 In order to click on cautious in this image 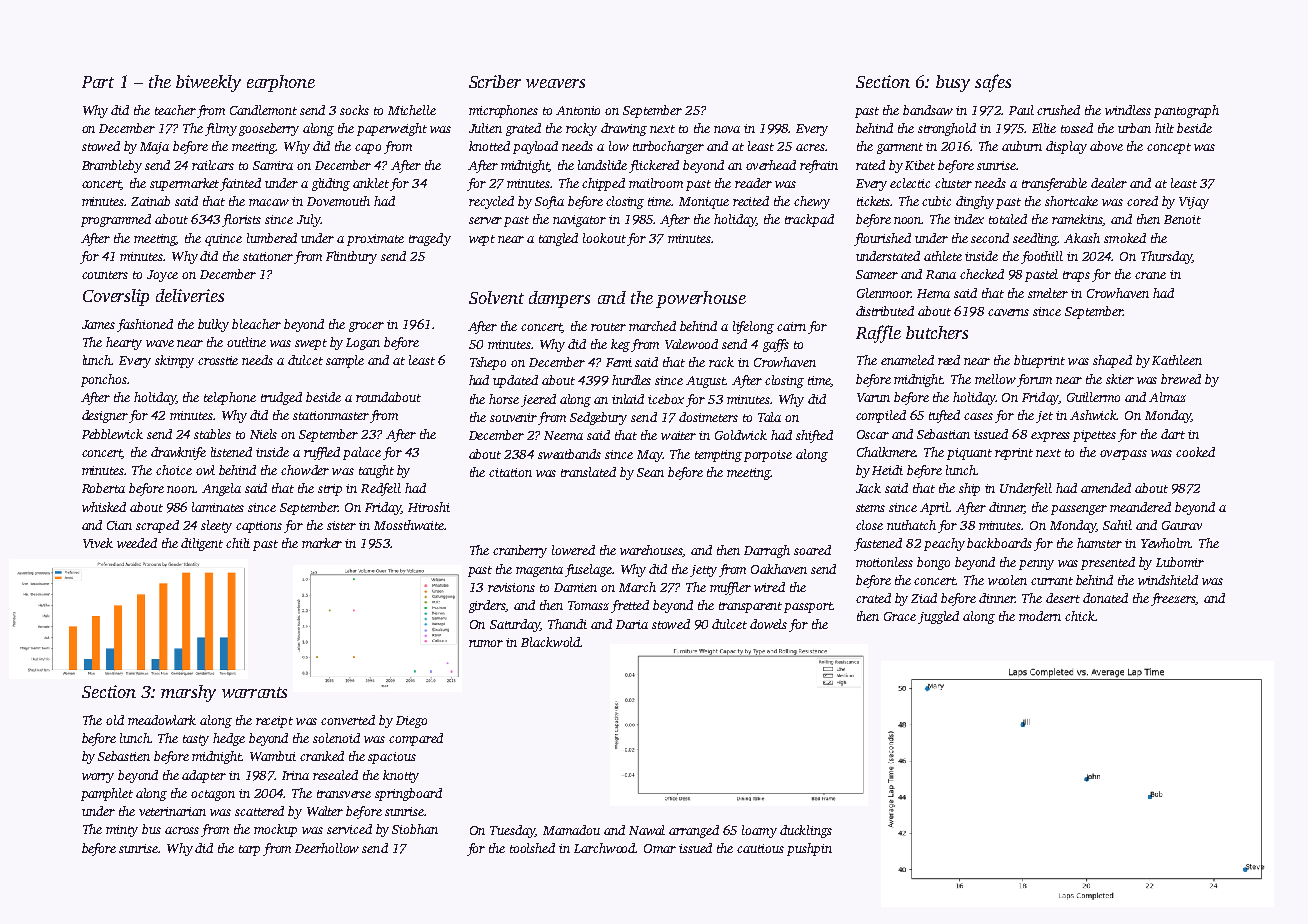, I will do `click(760, 848)`.
